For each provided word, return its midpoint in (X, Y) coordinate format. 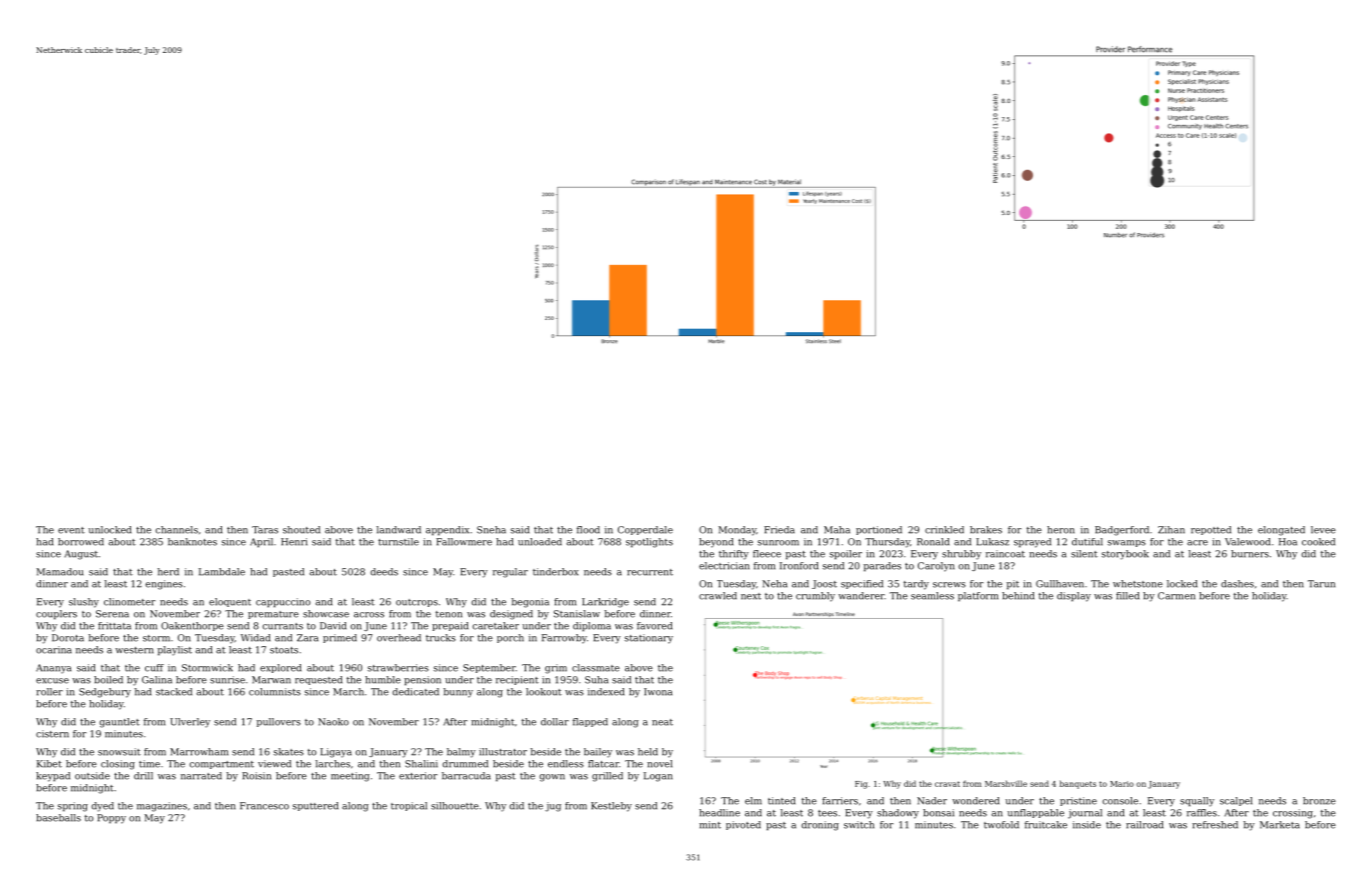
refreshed (1215, 825)
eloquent (230, 602)
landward (399, 530)
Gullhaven (1060, 584)
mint (710, 825)
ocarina (54, 650)
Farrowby (564, 639)
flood (588, 530)
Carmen (1176, 596)
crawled (718, 596)
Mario (1122, 784)
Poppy (111, 819)
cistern (52, 734)
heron (1061, 530)
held (648, 752)
